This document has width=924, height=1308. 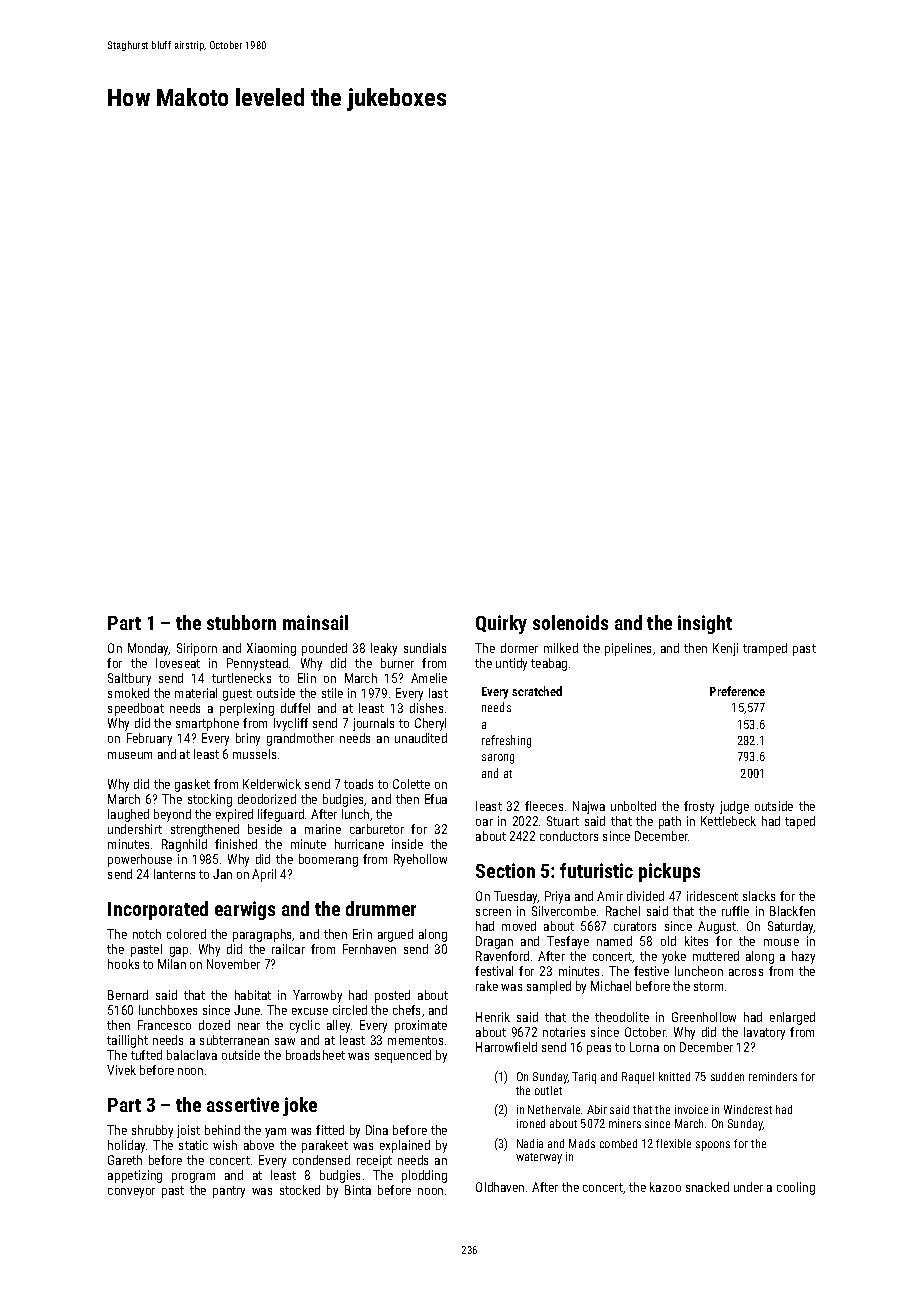 I want to click on April, so click(x=264, y=875).
